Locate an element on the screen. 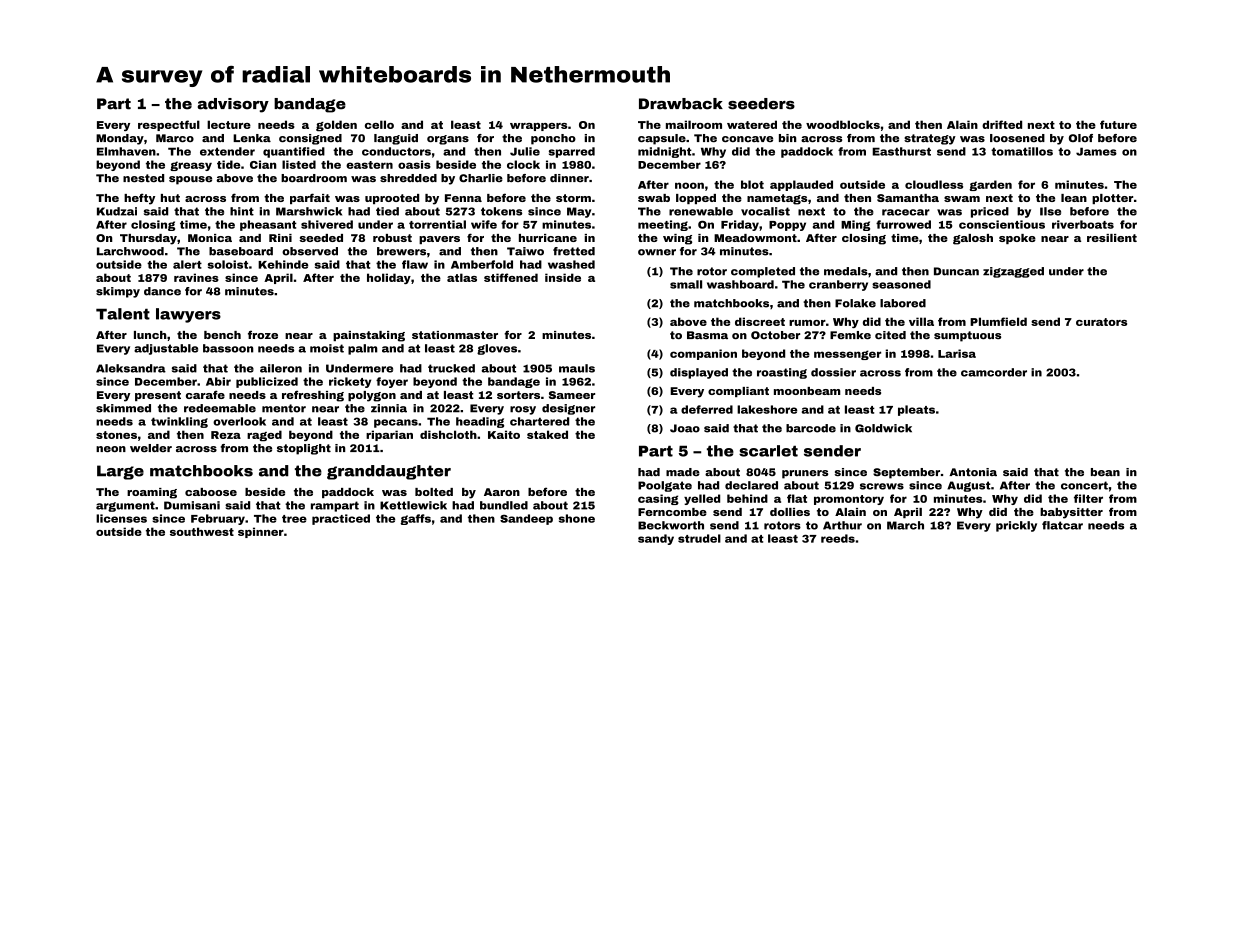 This screenshot has width=1233, height=952. Aleksandra is located at coordinates (131, 368).
